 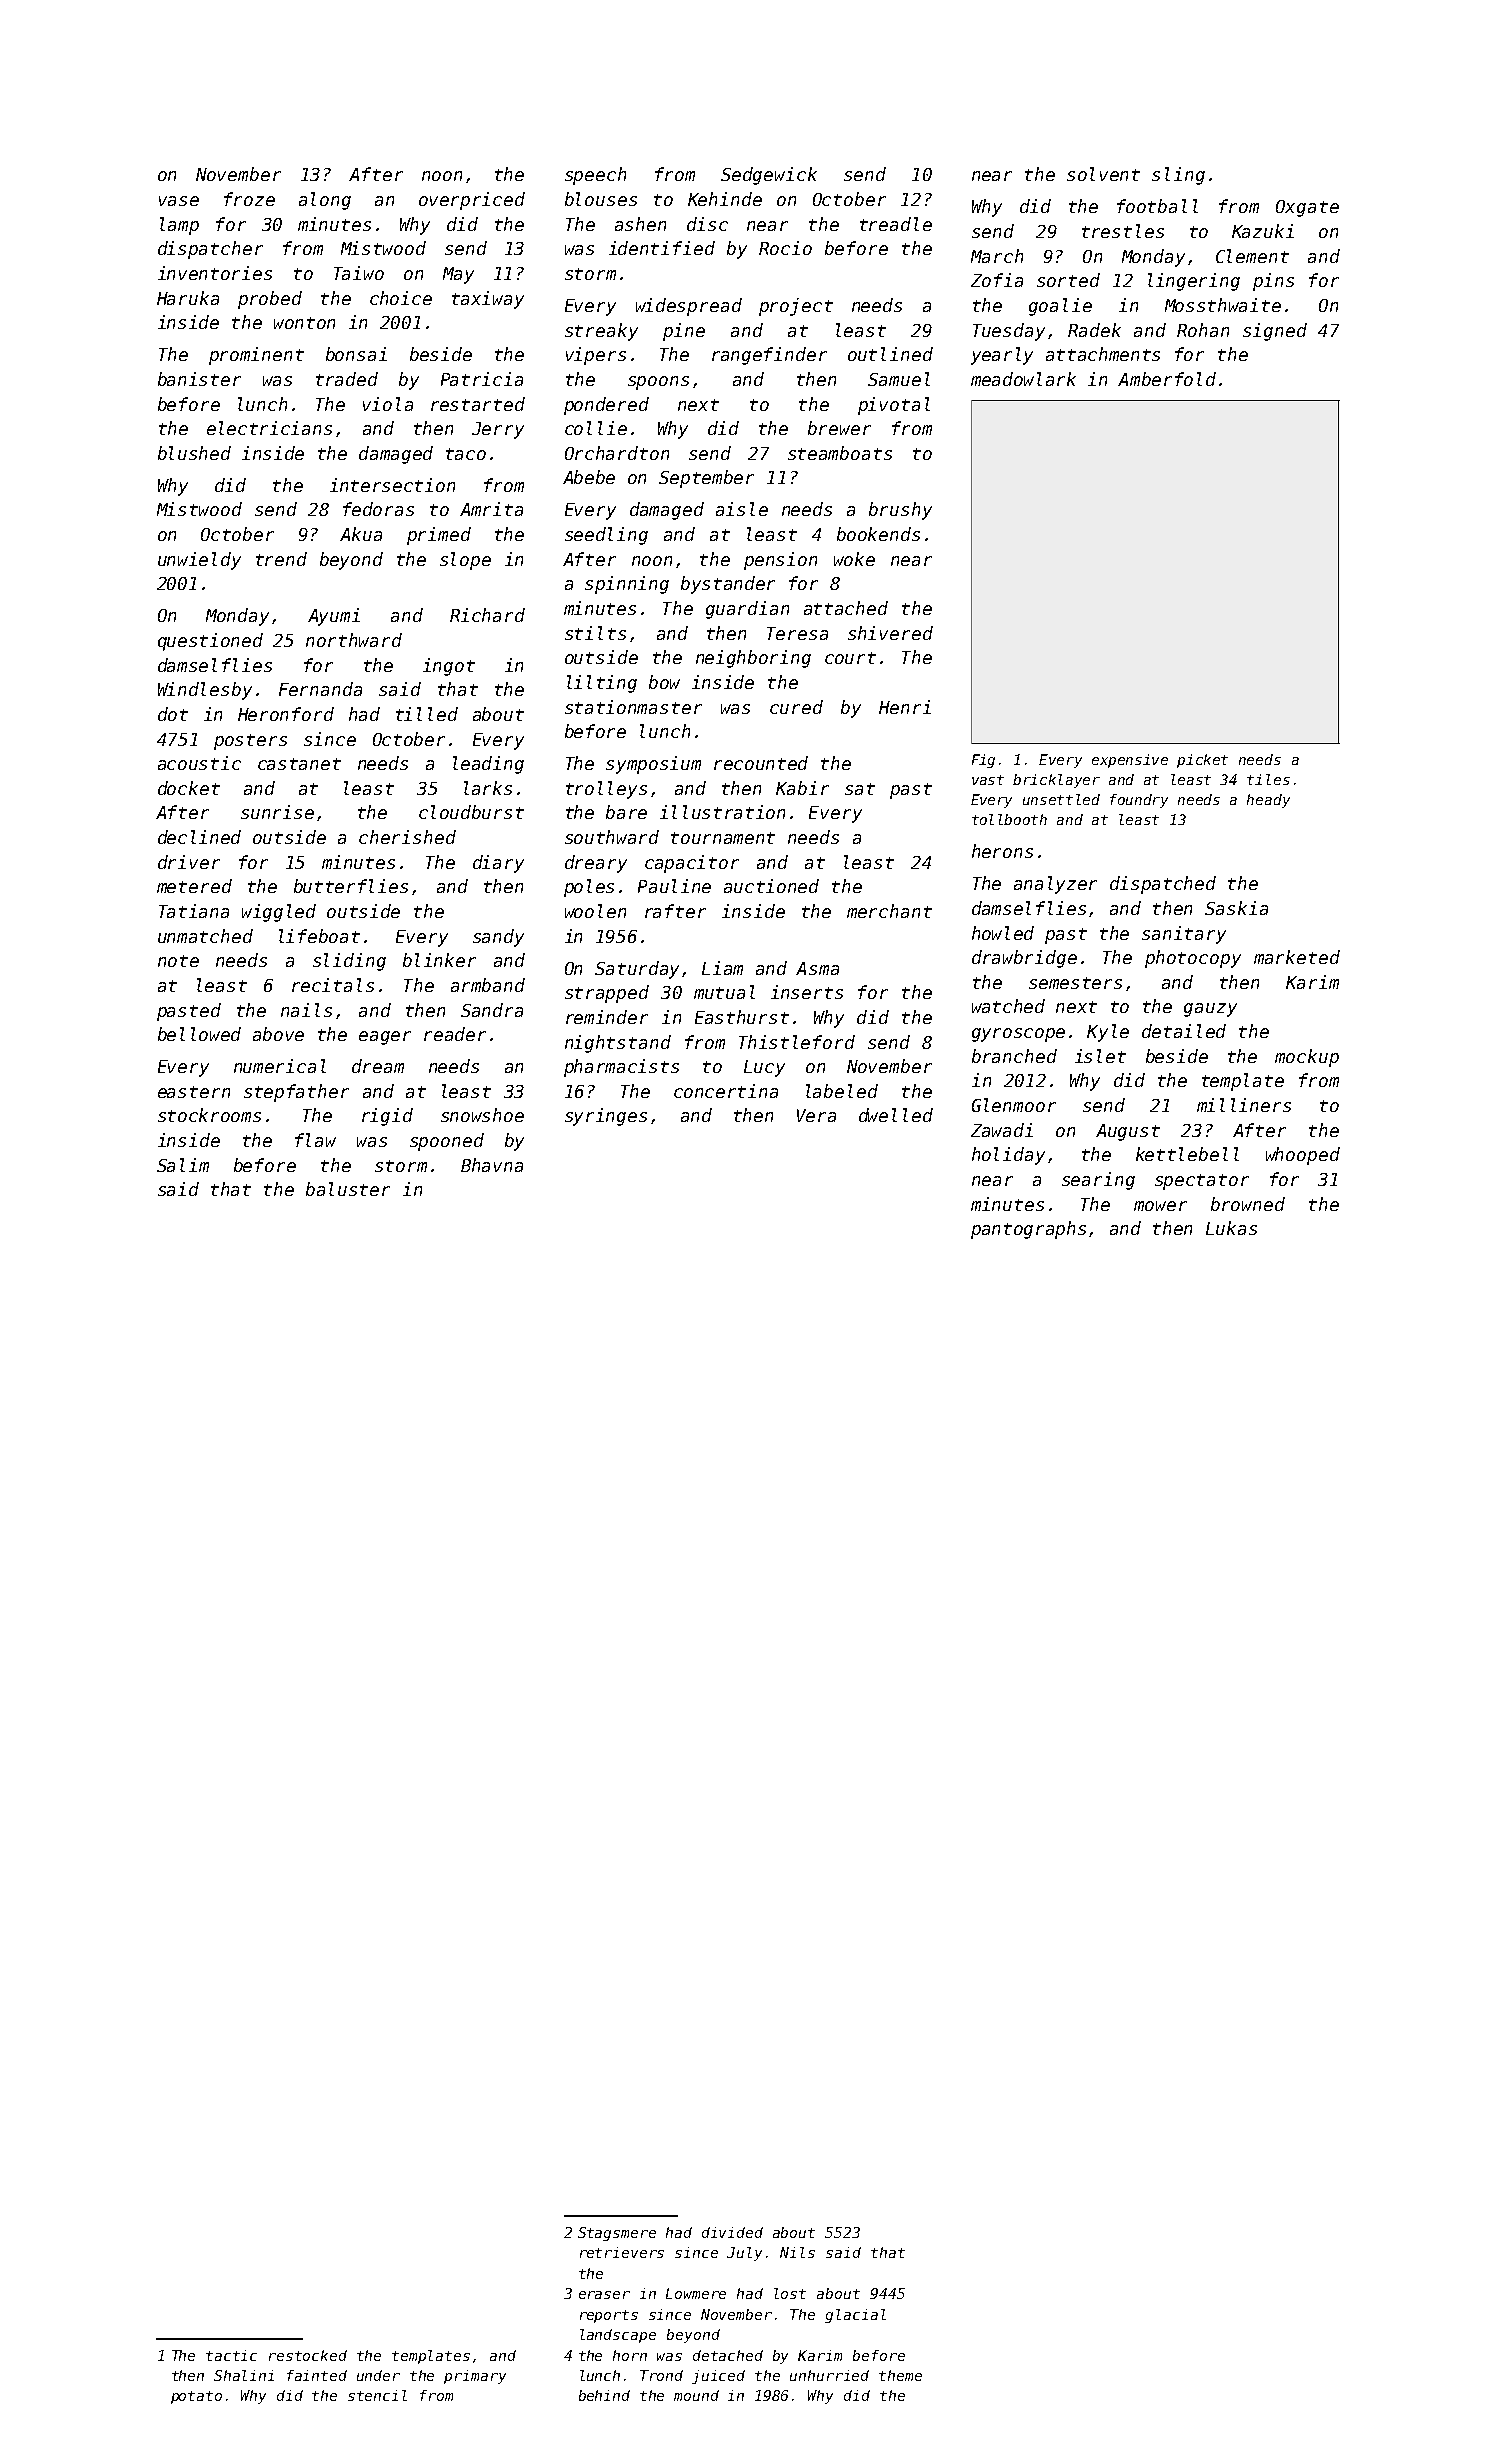 I want to click on glacial, so click(x=855, y=2316).
